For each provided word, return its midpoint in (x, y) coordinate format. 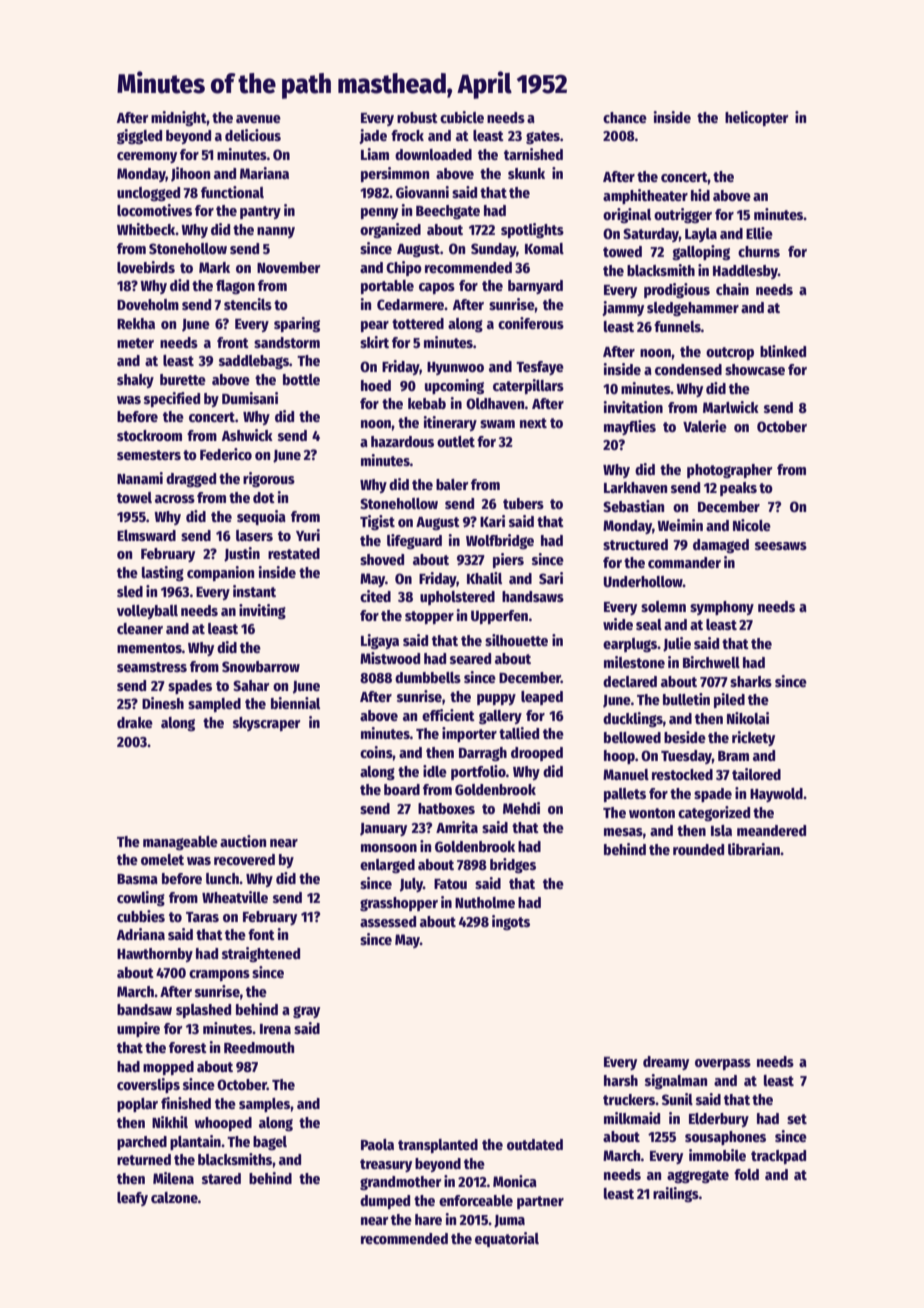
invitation (633, 407)
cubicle (462, 117)
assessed (388, 921)
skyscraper (267, 724)
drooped (537, 754)
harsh (621, 1080)
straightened (261, 954)
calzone (174, 1197)
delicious (253, 135)
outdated (535, 1144)
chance (625, 117)
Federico (226, 454)
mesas (623, 832)
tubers (523, 503)
